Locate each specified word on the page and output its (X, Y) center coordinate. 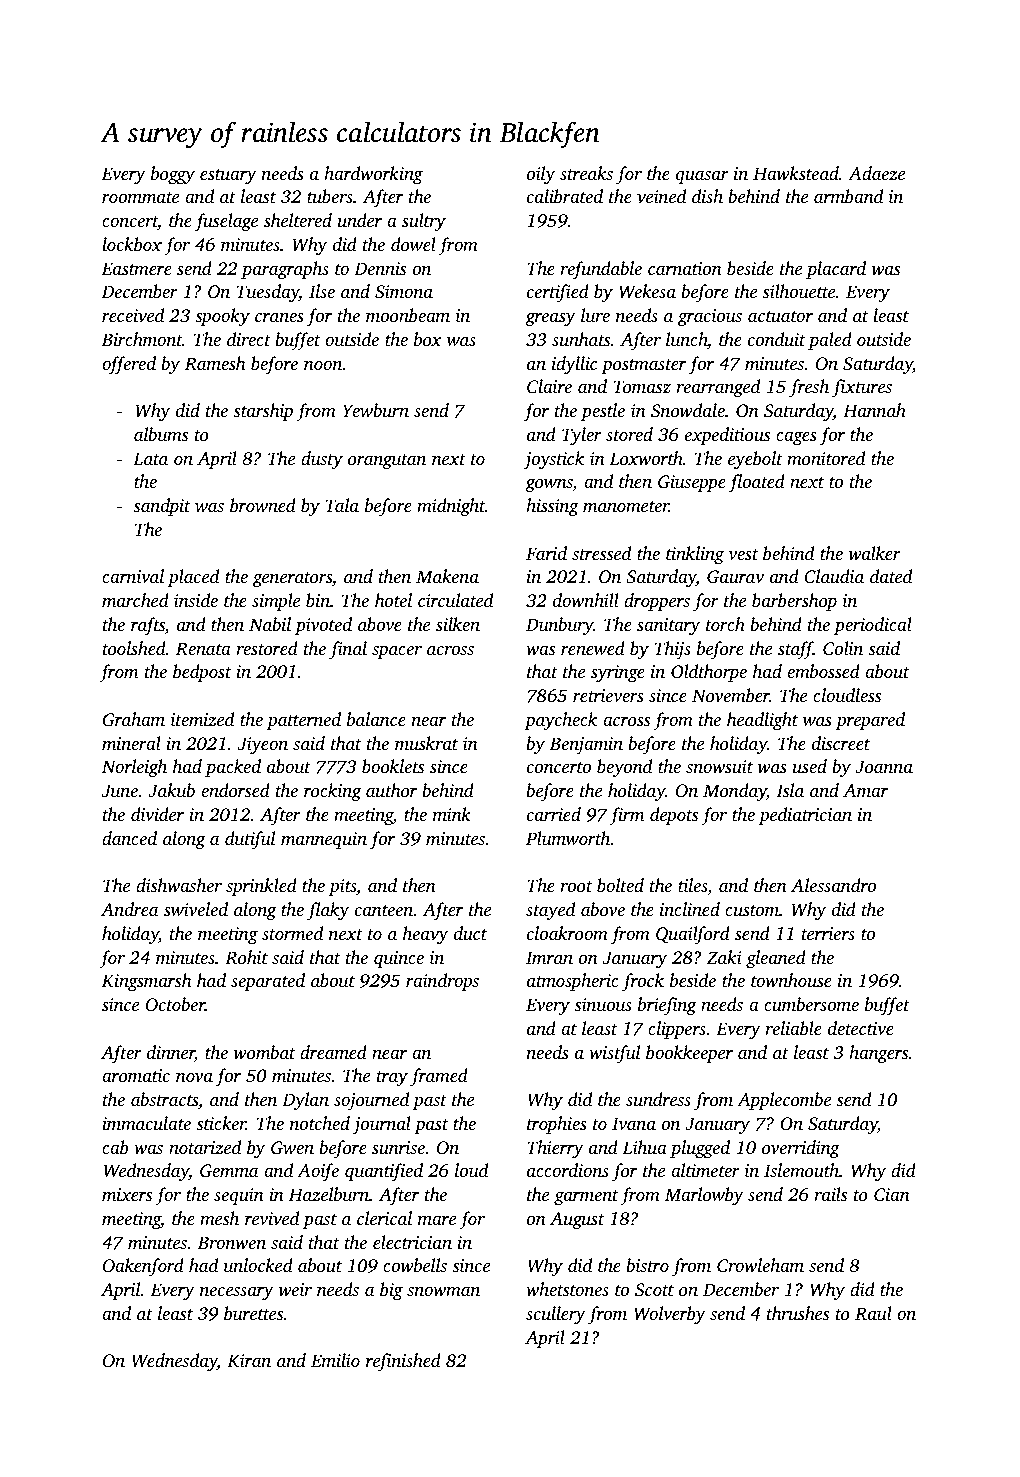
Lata (150, 458)
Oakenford (143, 1267)
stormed (292, 933)
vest (743, 554)
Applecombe (784, 1101)
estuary (228, 176)
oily (541, 175)
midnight (451, 507)
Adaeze (876, 173)
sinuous (603, 1004)
